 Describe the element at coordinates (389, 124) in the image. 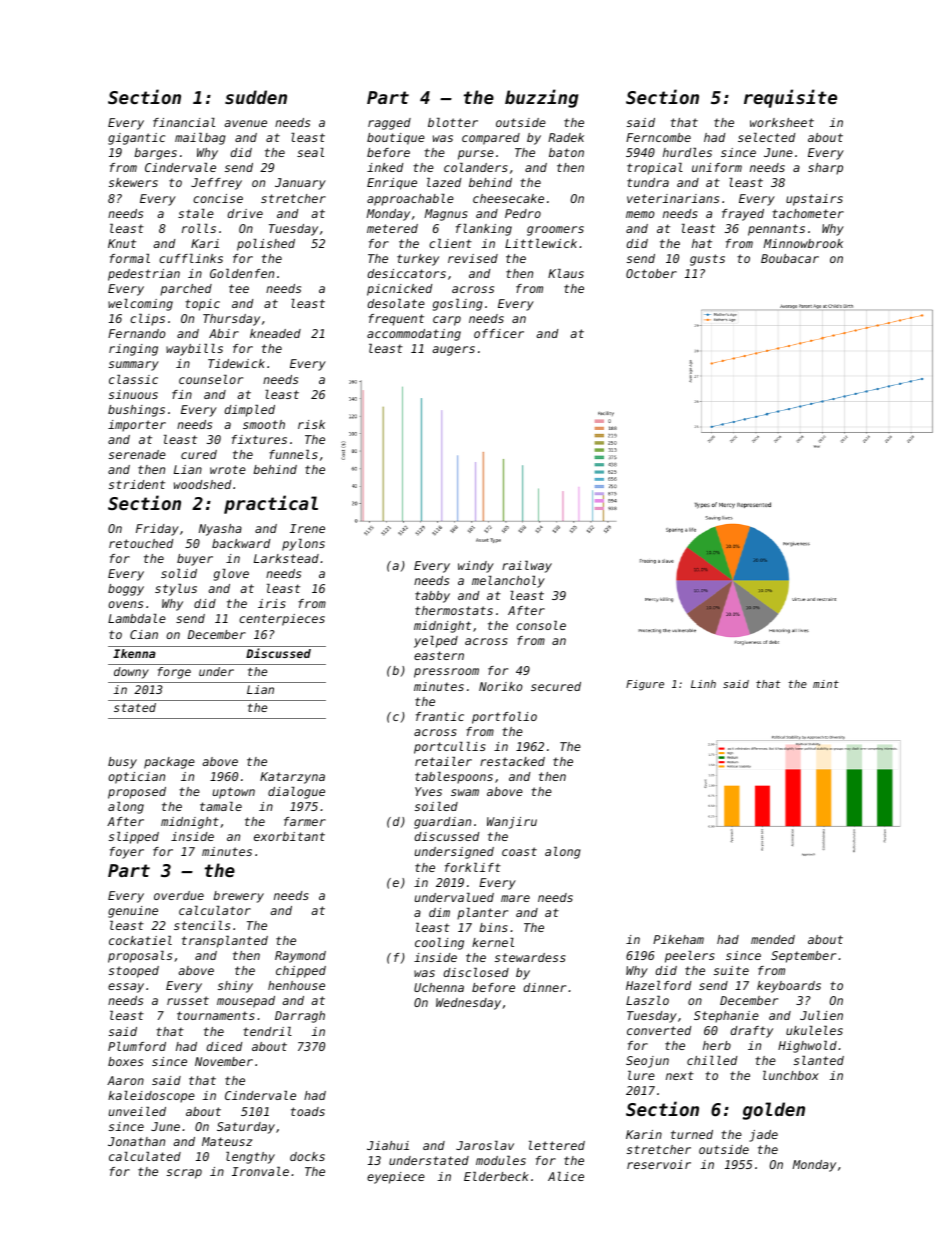

I see `ragged` at that location.
